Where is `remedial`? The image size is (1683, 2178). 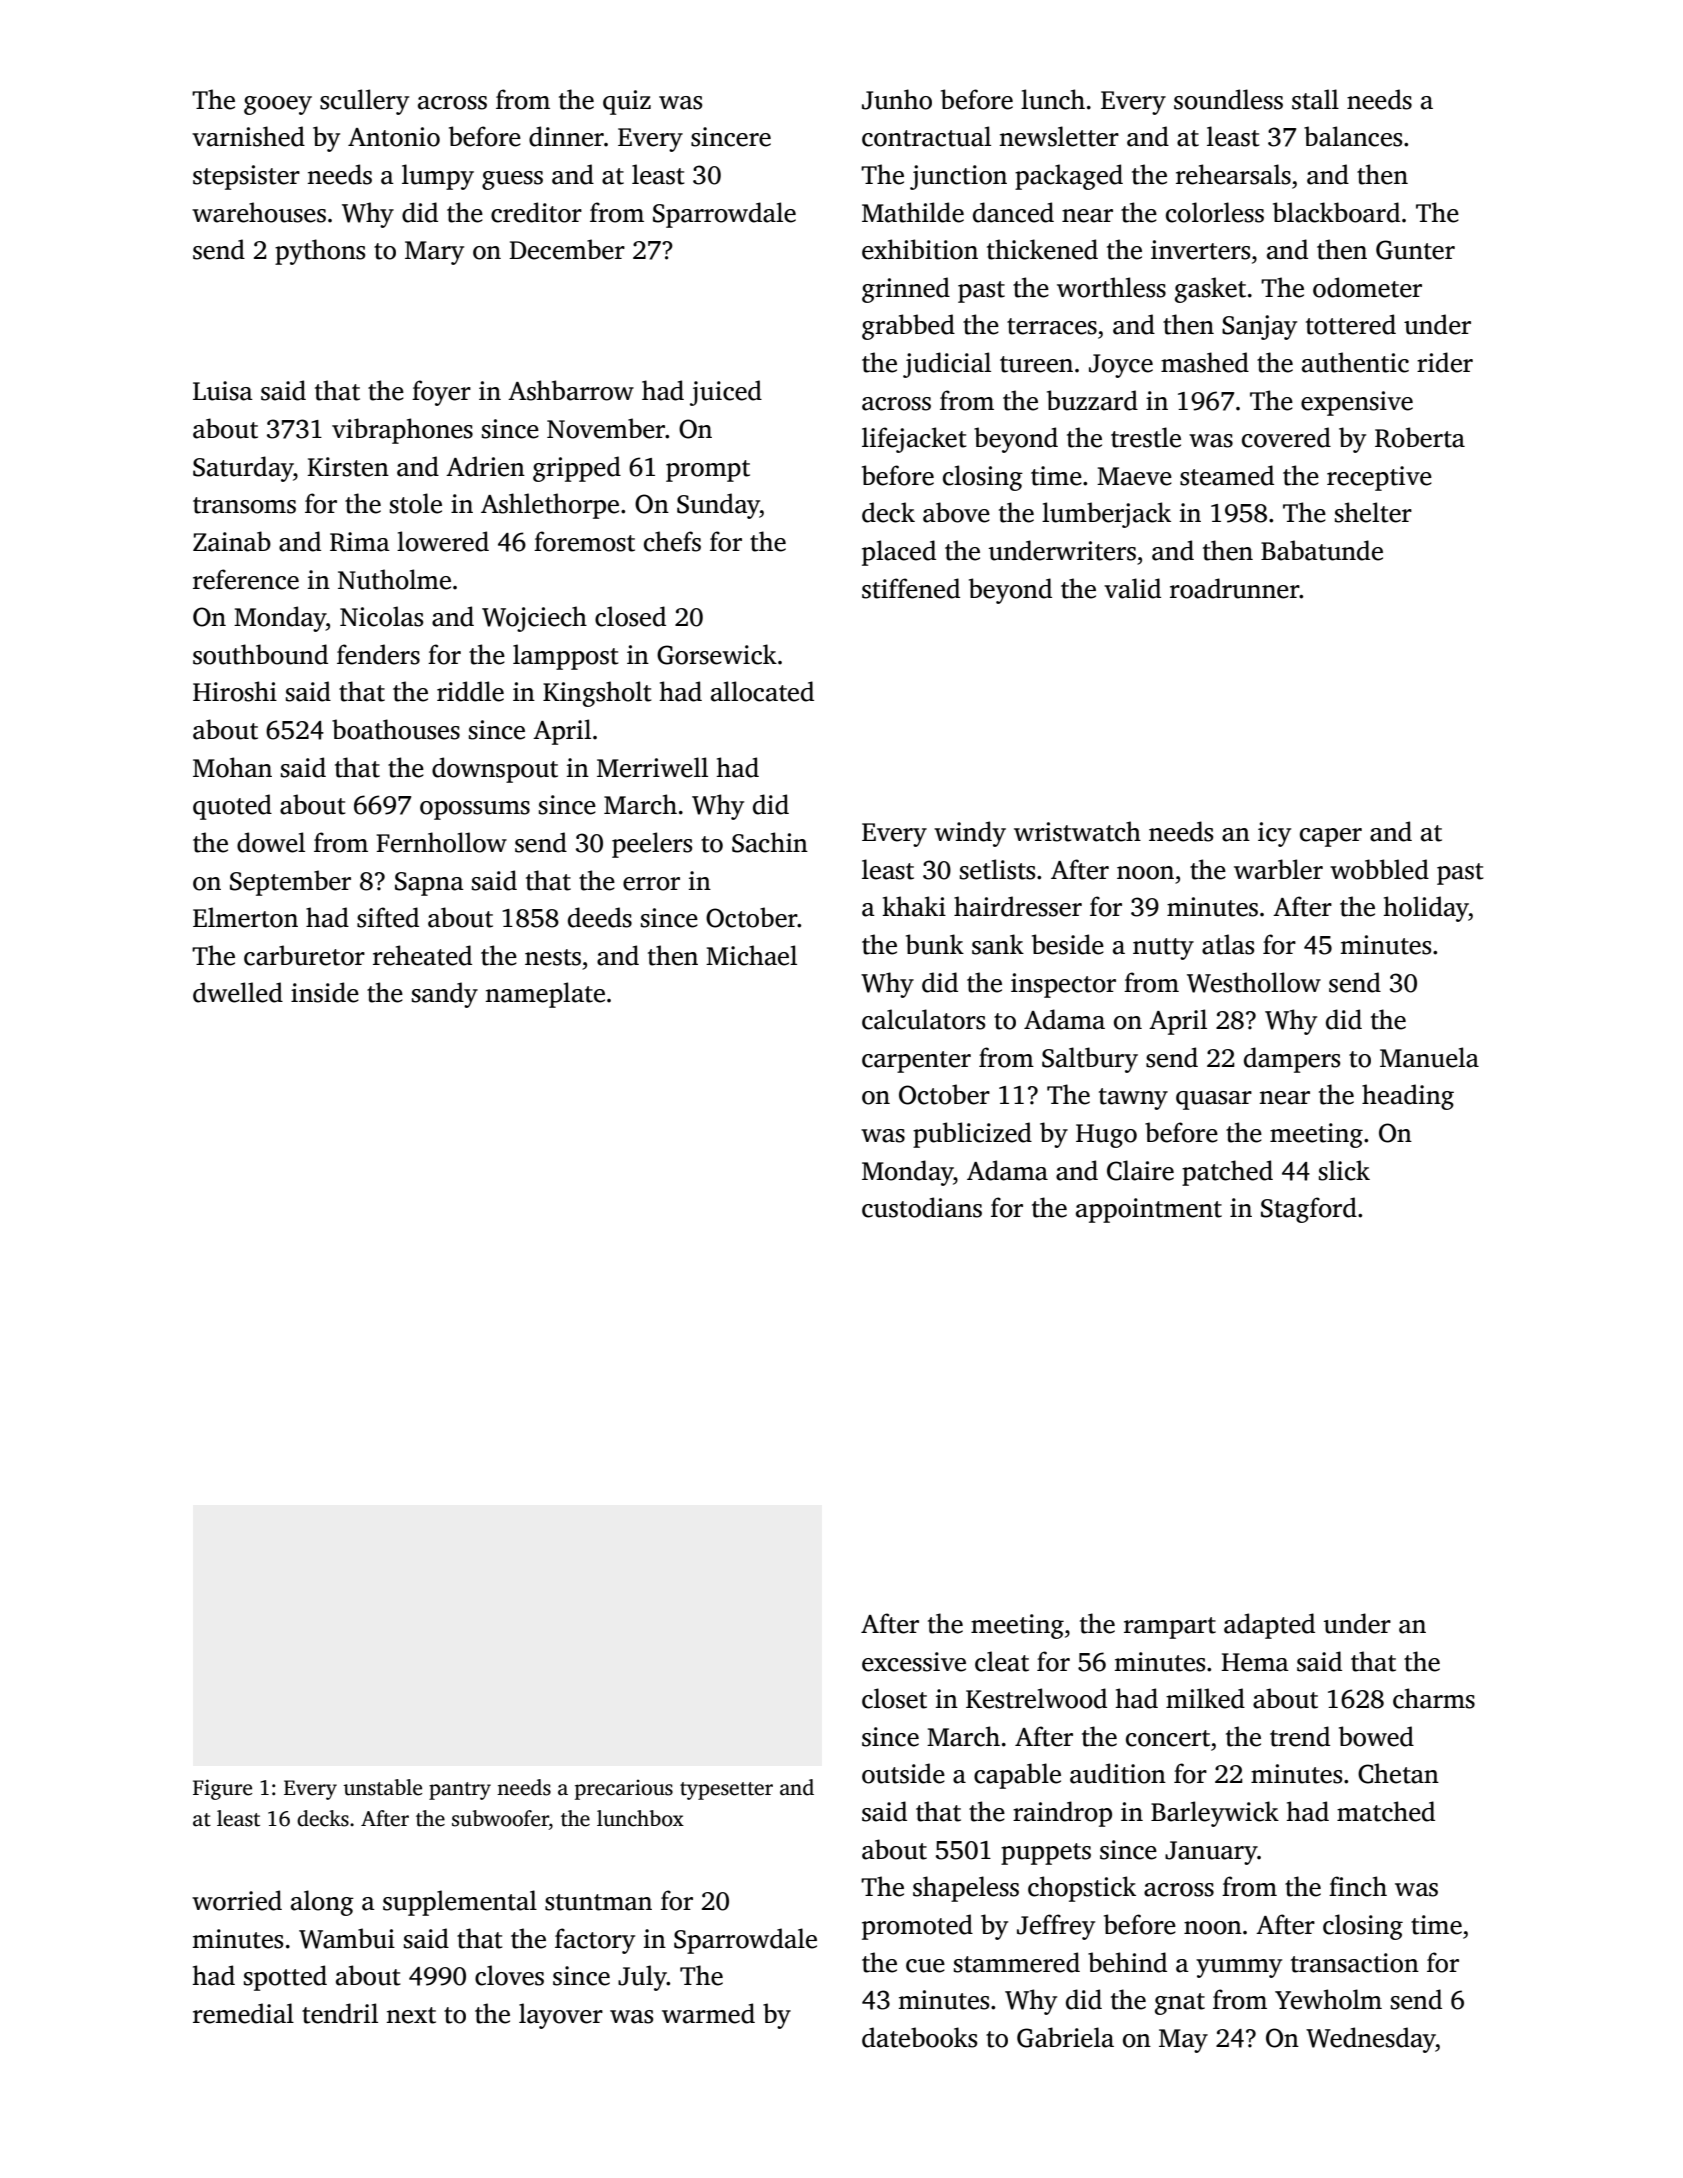
remedial is located at coordinates (243, 2013).
